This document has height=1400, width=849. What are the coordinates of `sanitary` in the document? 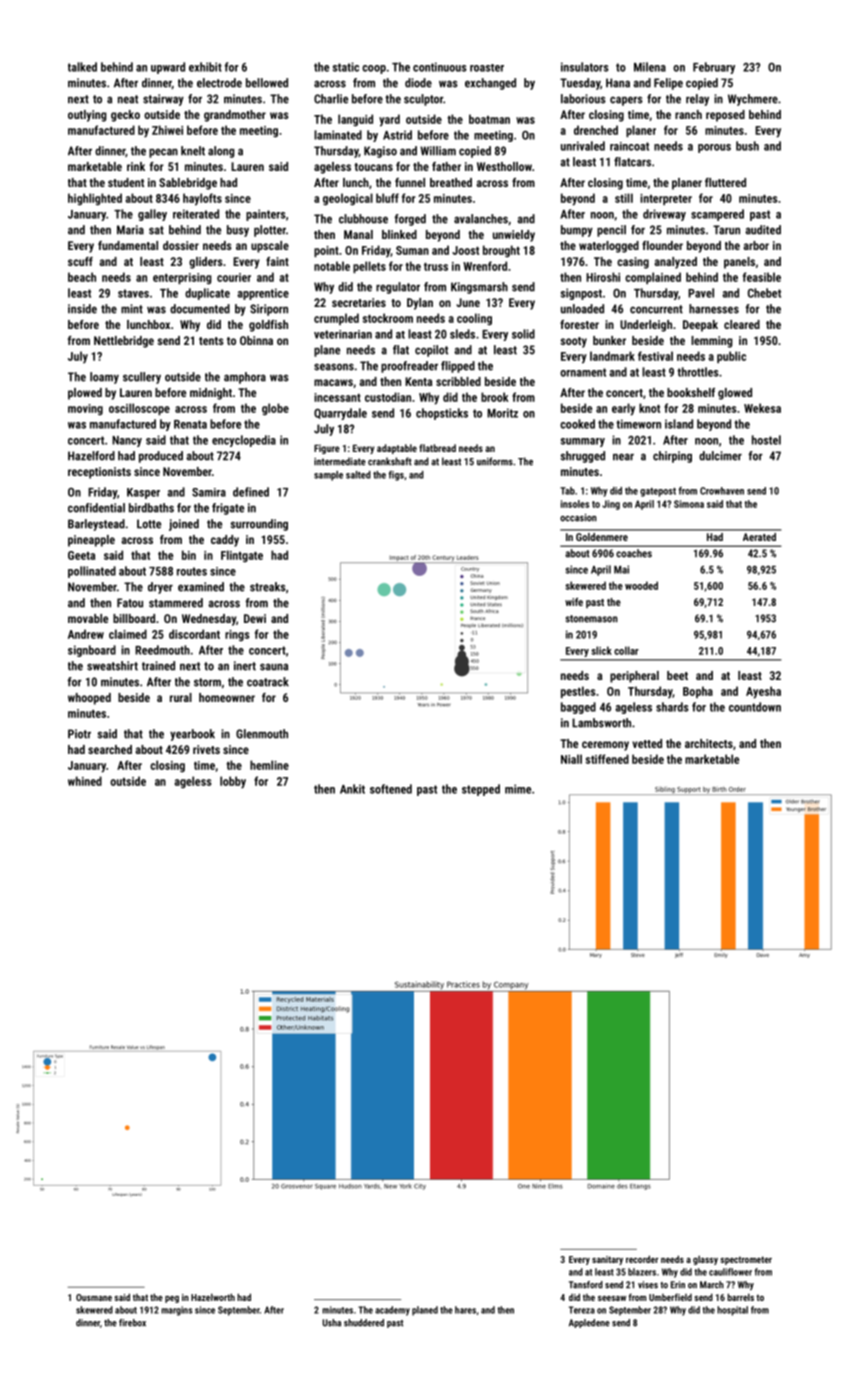 It's located at (607, 1260).
